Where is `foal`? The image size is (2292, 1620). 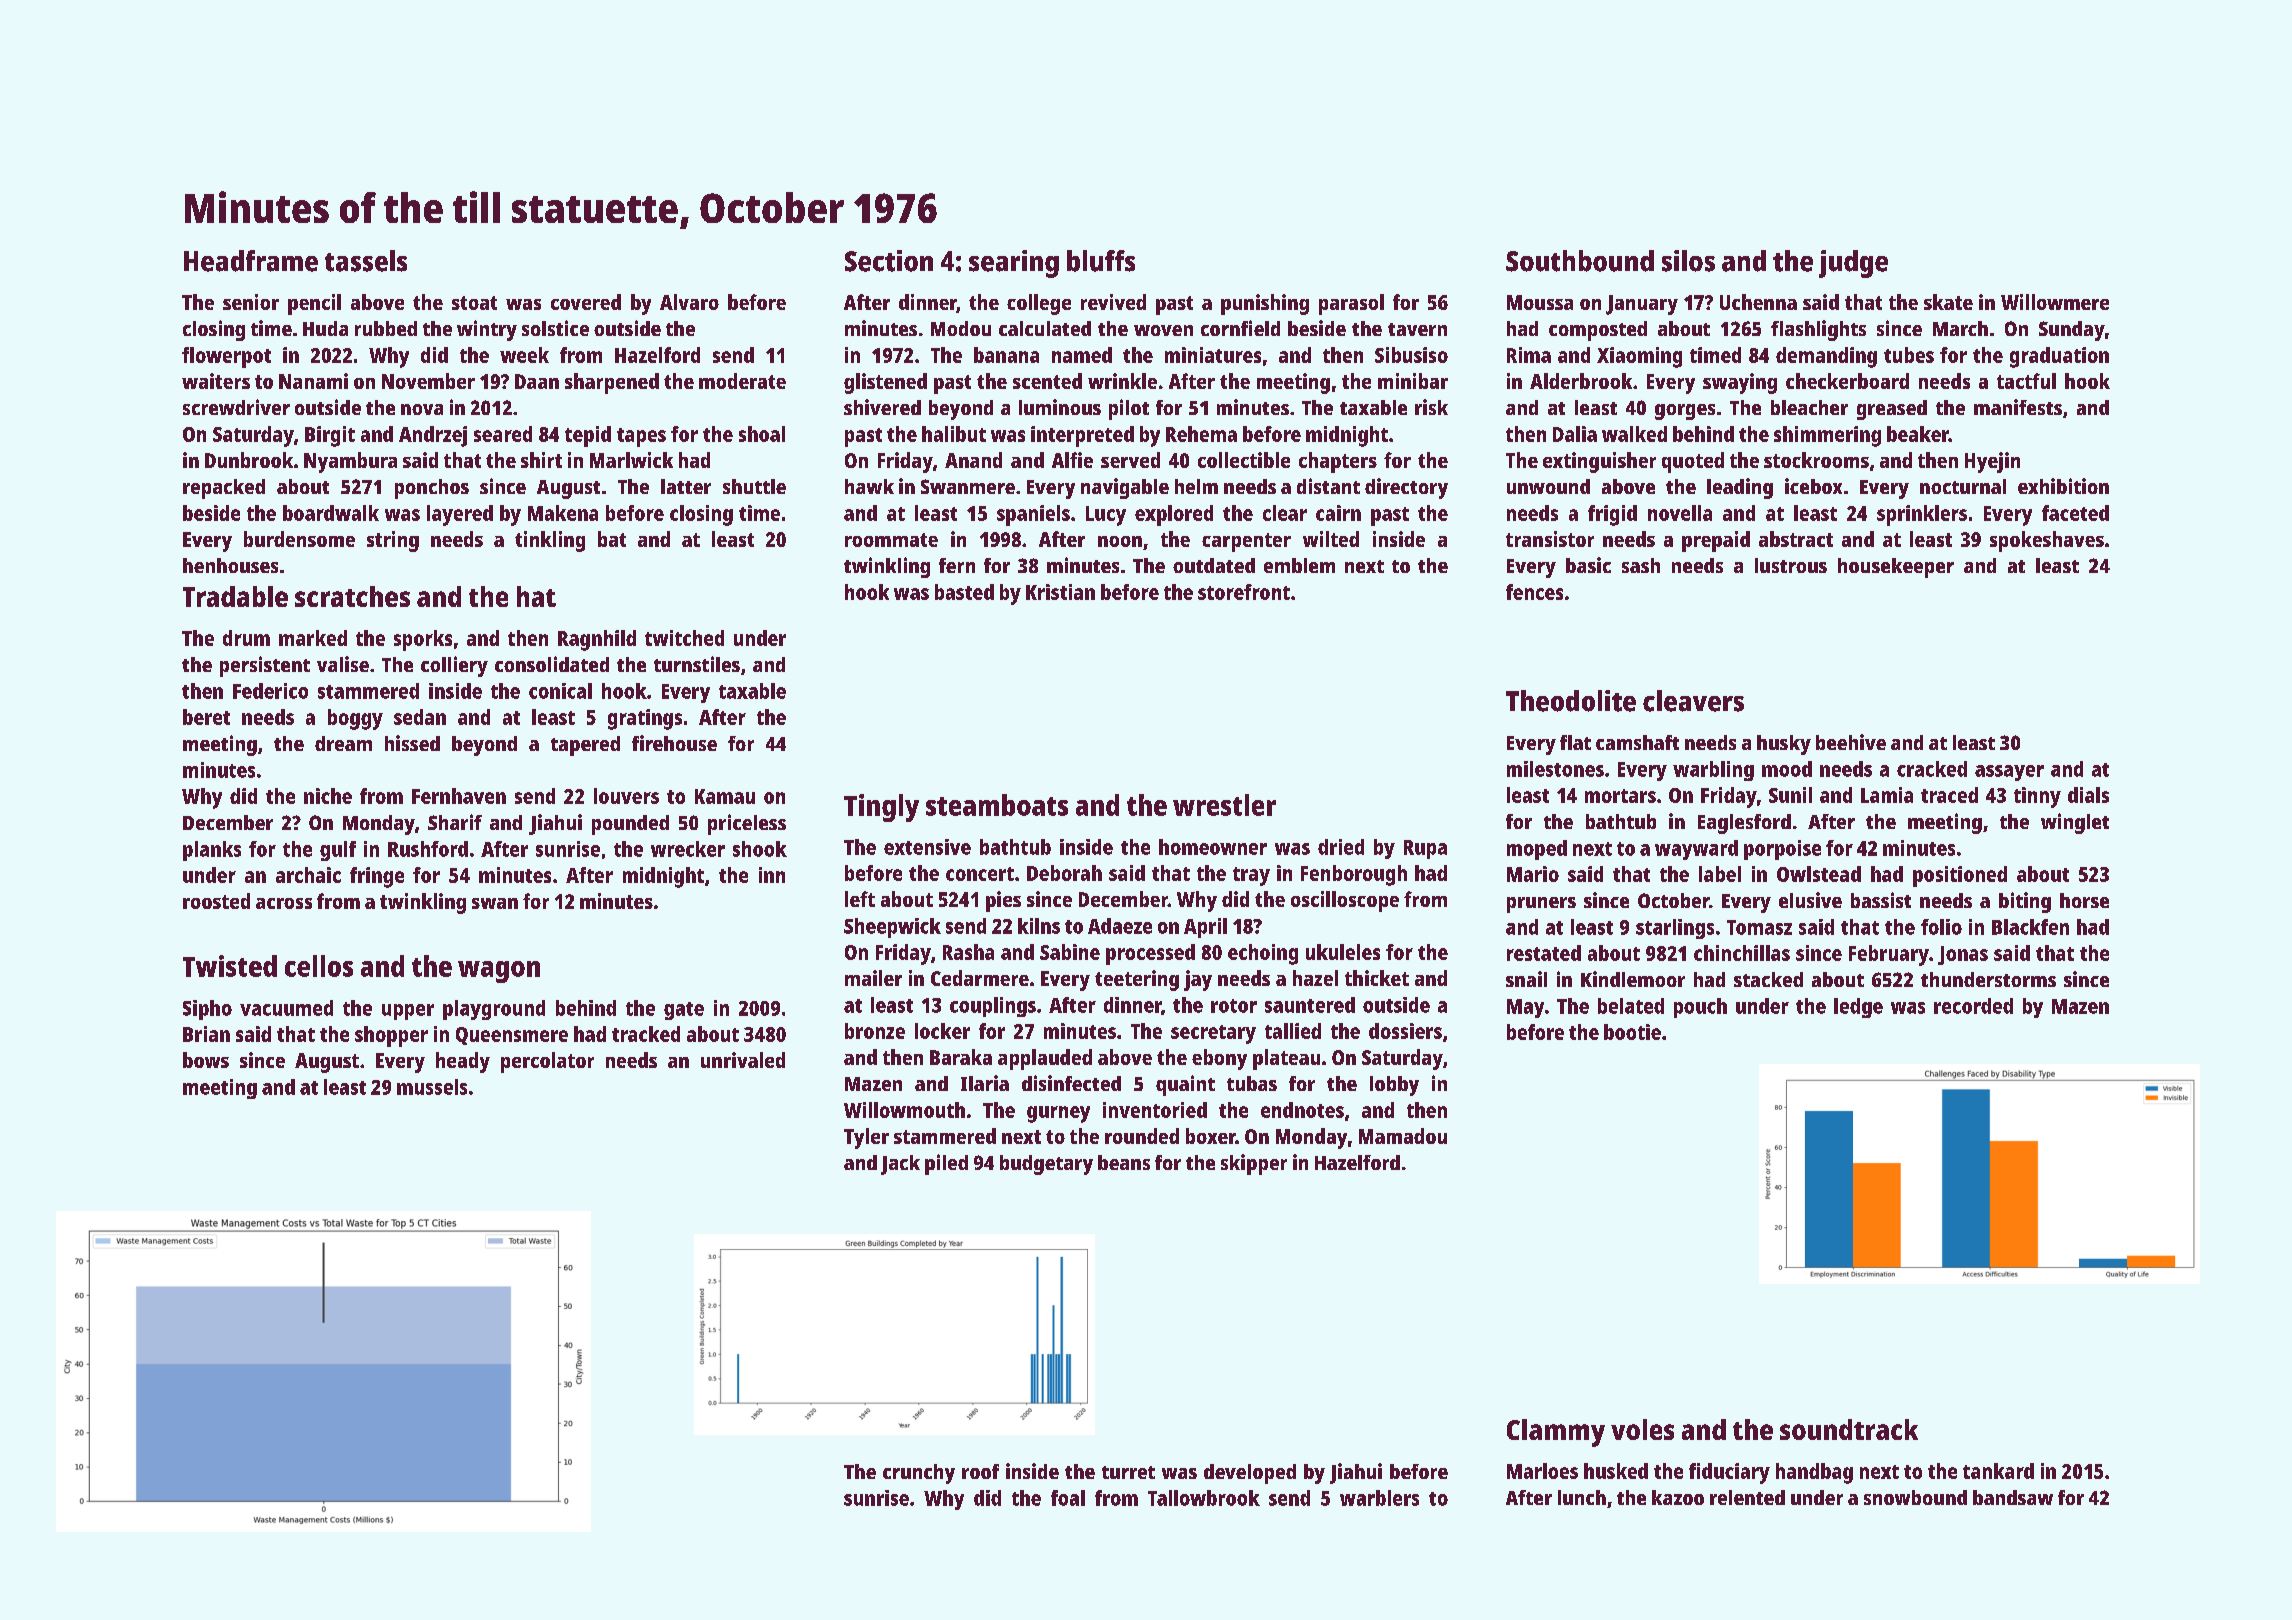 foal is located at coordinates (1068, 1498).
